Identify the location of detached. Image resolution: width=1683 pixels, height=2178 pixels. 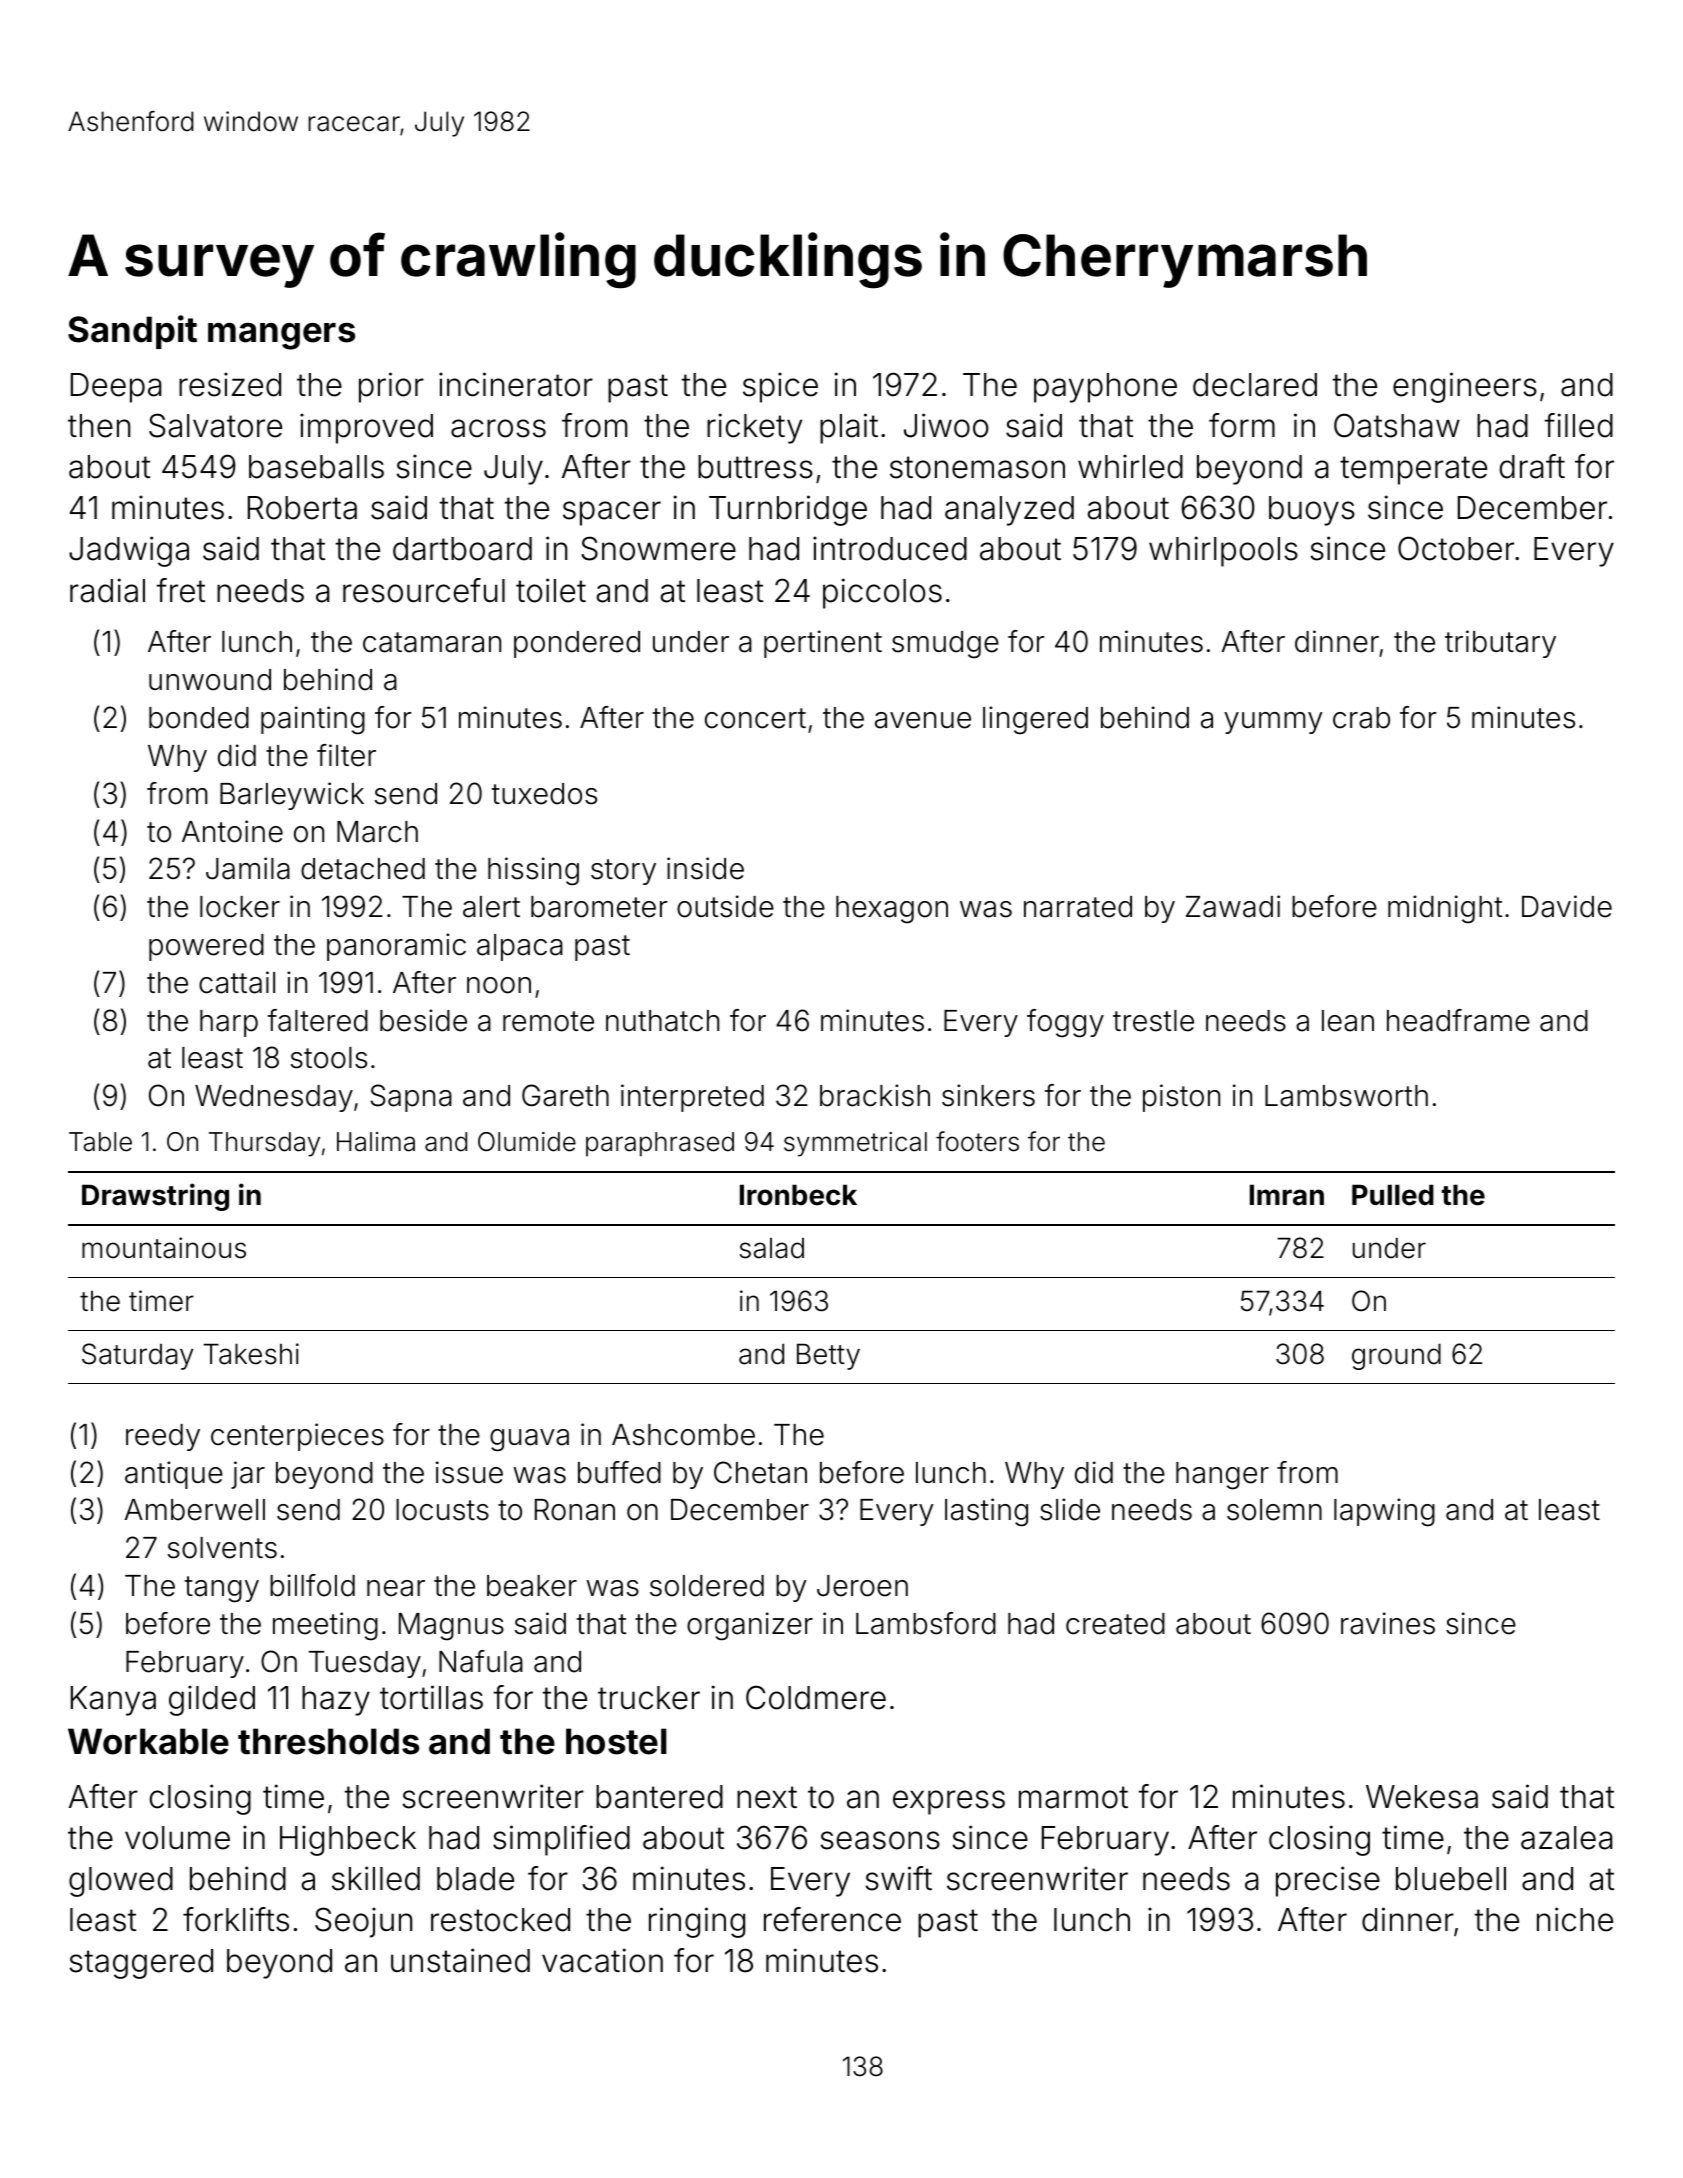
(363, 869).
